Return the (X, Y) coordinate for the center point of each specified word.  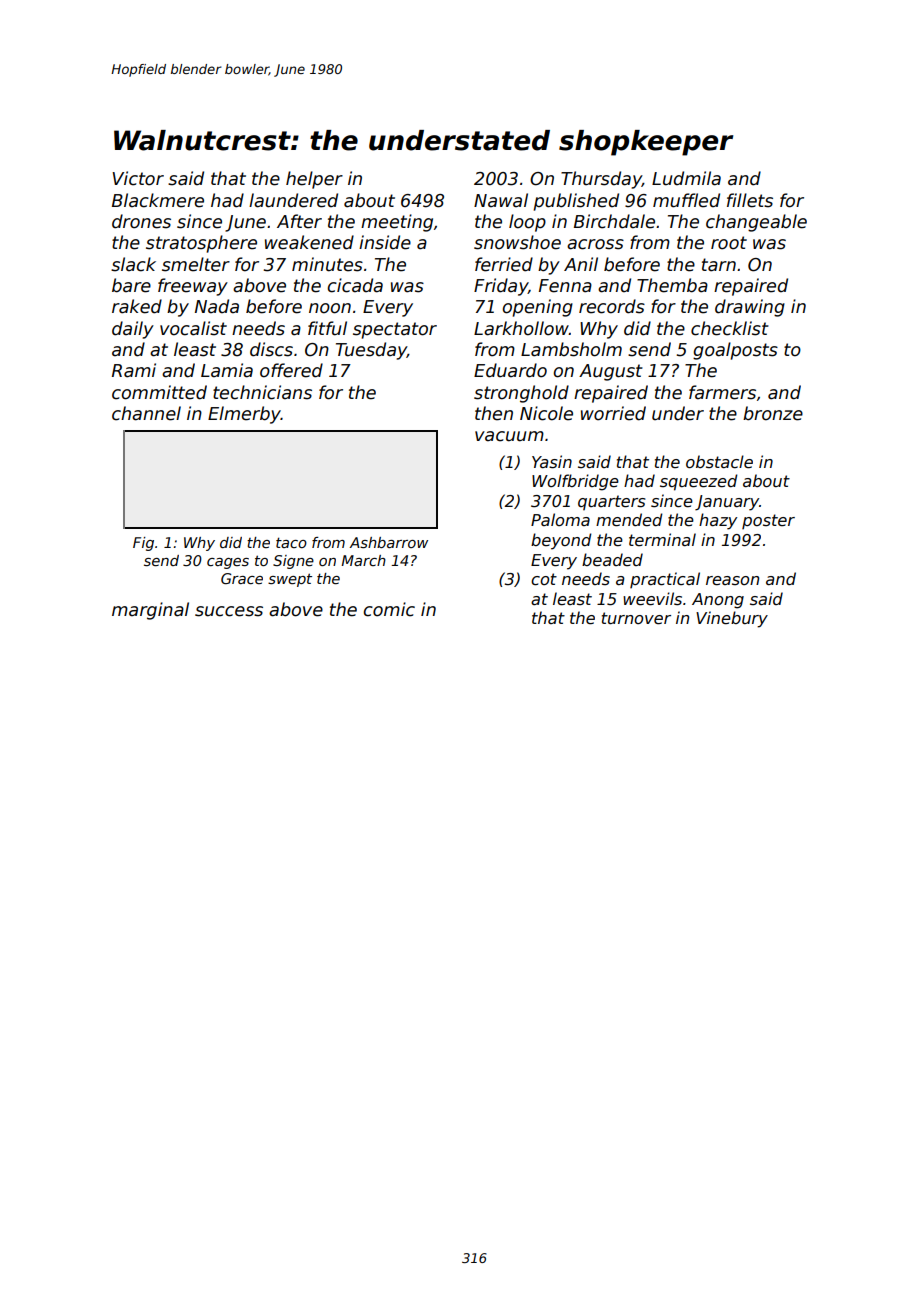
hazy (718, 521)
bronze (773, 413)
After (299, 221)
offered (291, 370)
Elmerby (244, 415)
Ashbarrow (388, 542)
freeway (193, 287)
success (229, 611)
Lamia (227, 370)
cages (228, 563)
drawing (750, 308)
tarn (719, 265)
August (611, 372)
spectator (395, 330)
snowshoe (517, 242)
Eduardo (510, 370)
